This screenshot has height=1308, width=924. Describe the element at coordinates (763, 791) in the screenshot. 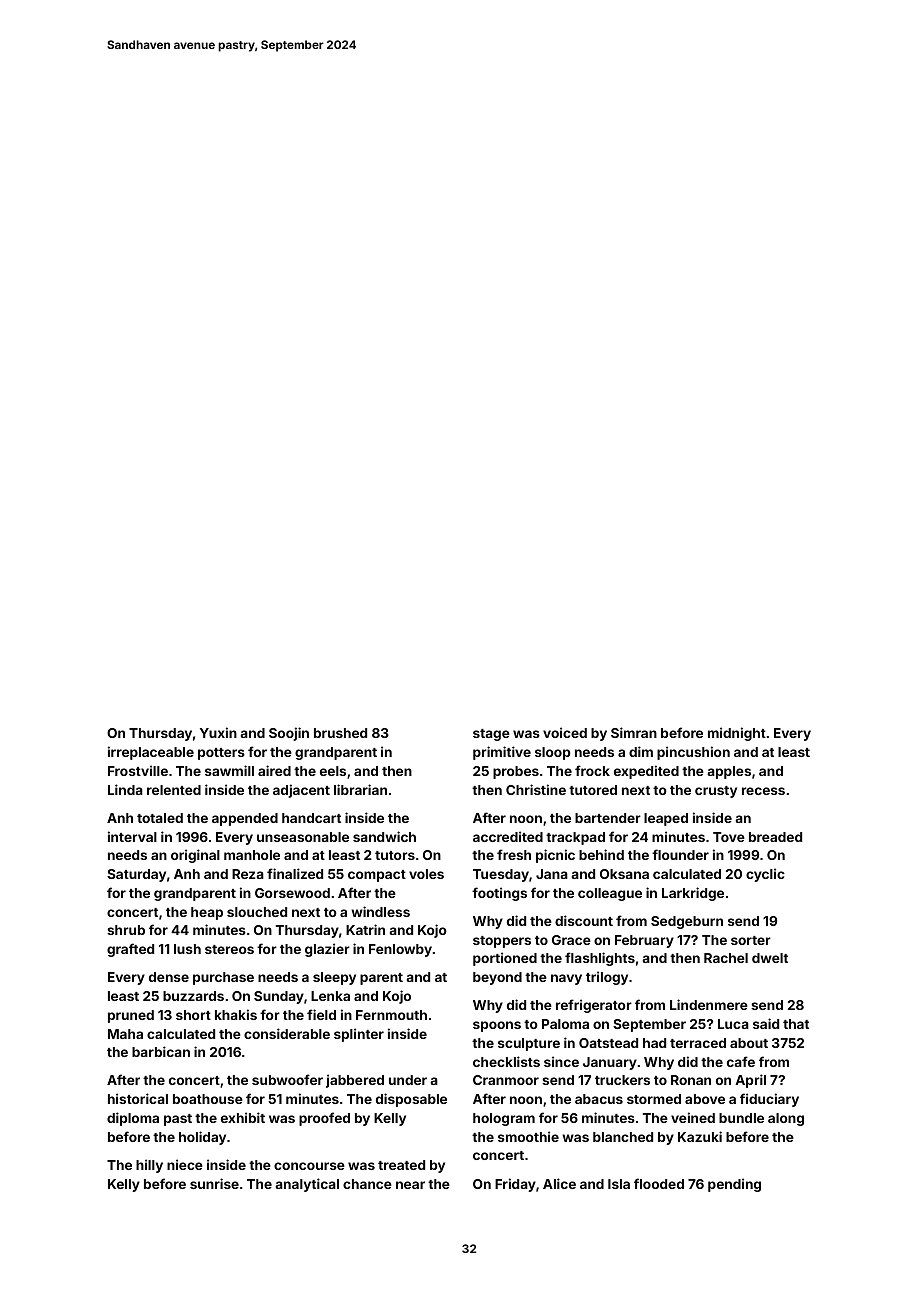

I see `recess` at that location.
